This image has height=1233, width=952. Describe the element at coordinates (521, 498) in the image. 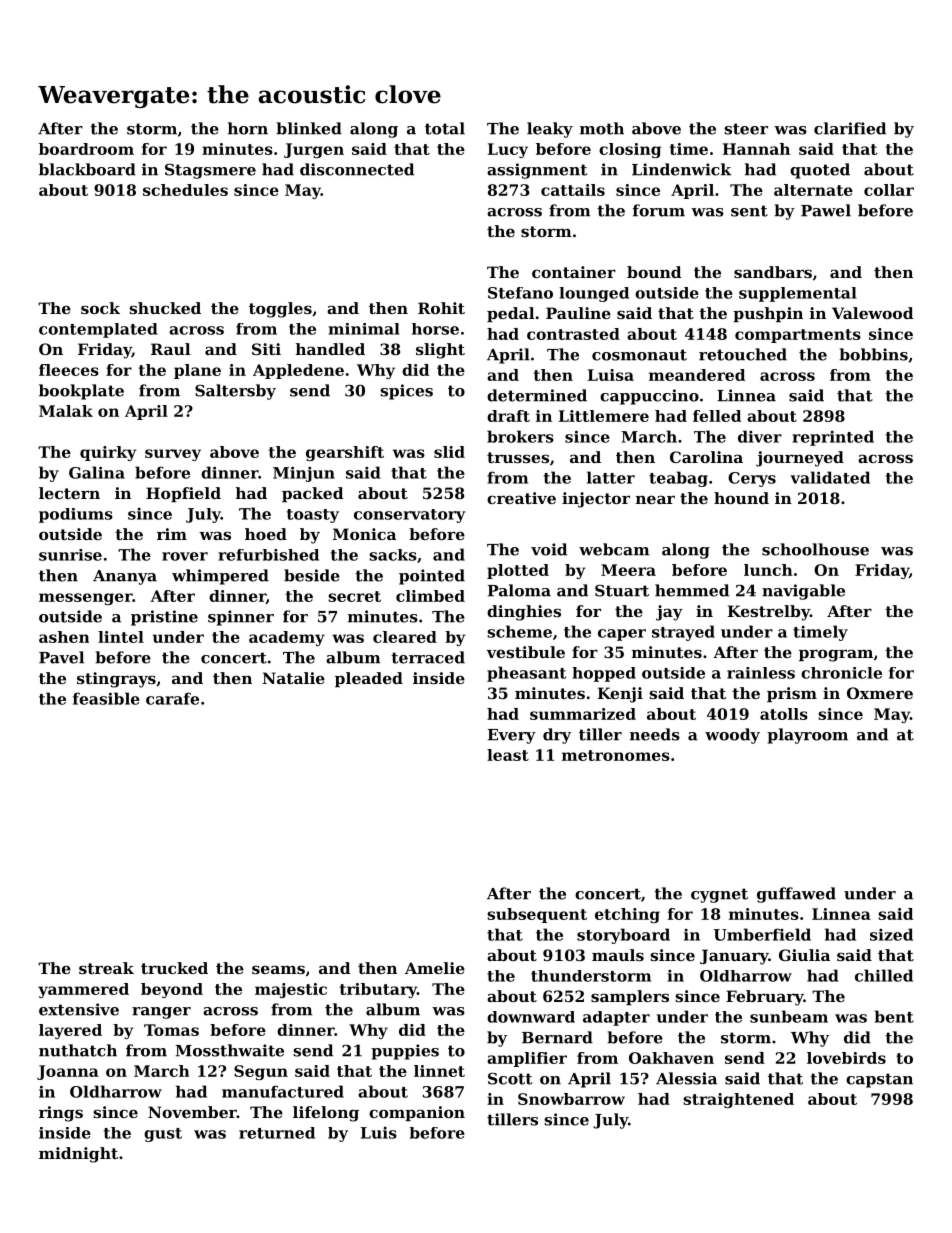

I see `creative` at that location.
